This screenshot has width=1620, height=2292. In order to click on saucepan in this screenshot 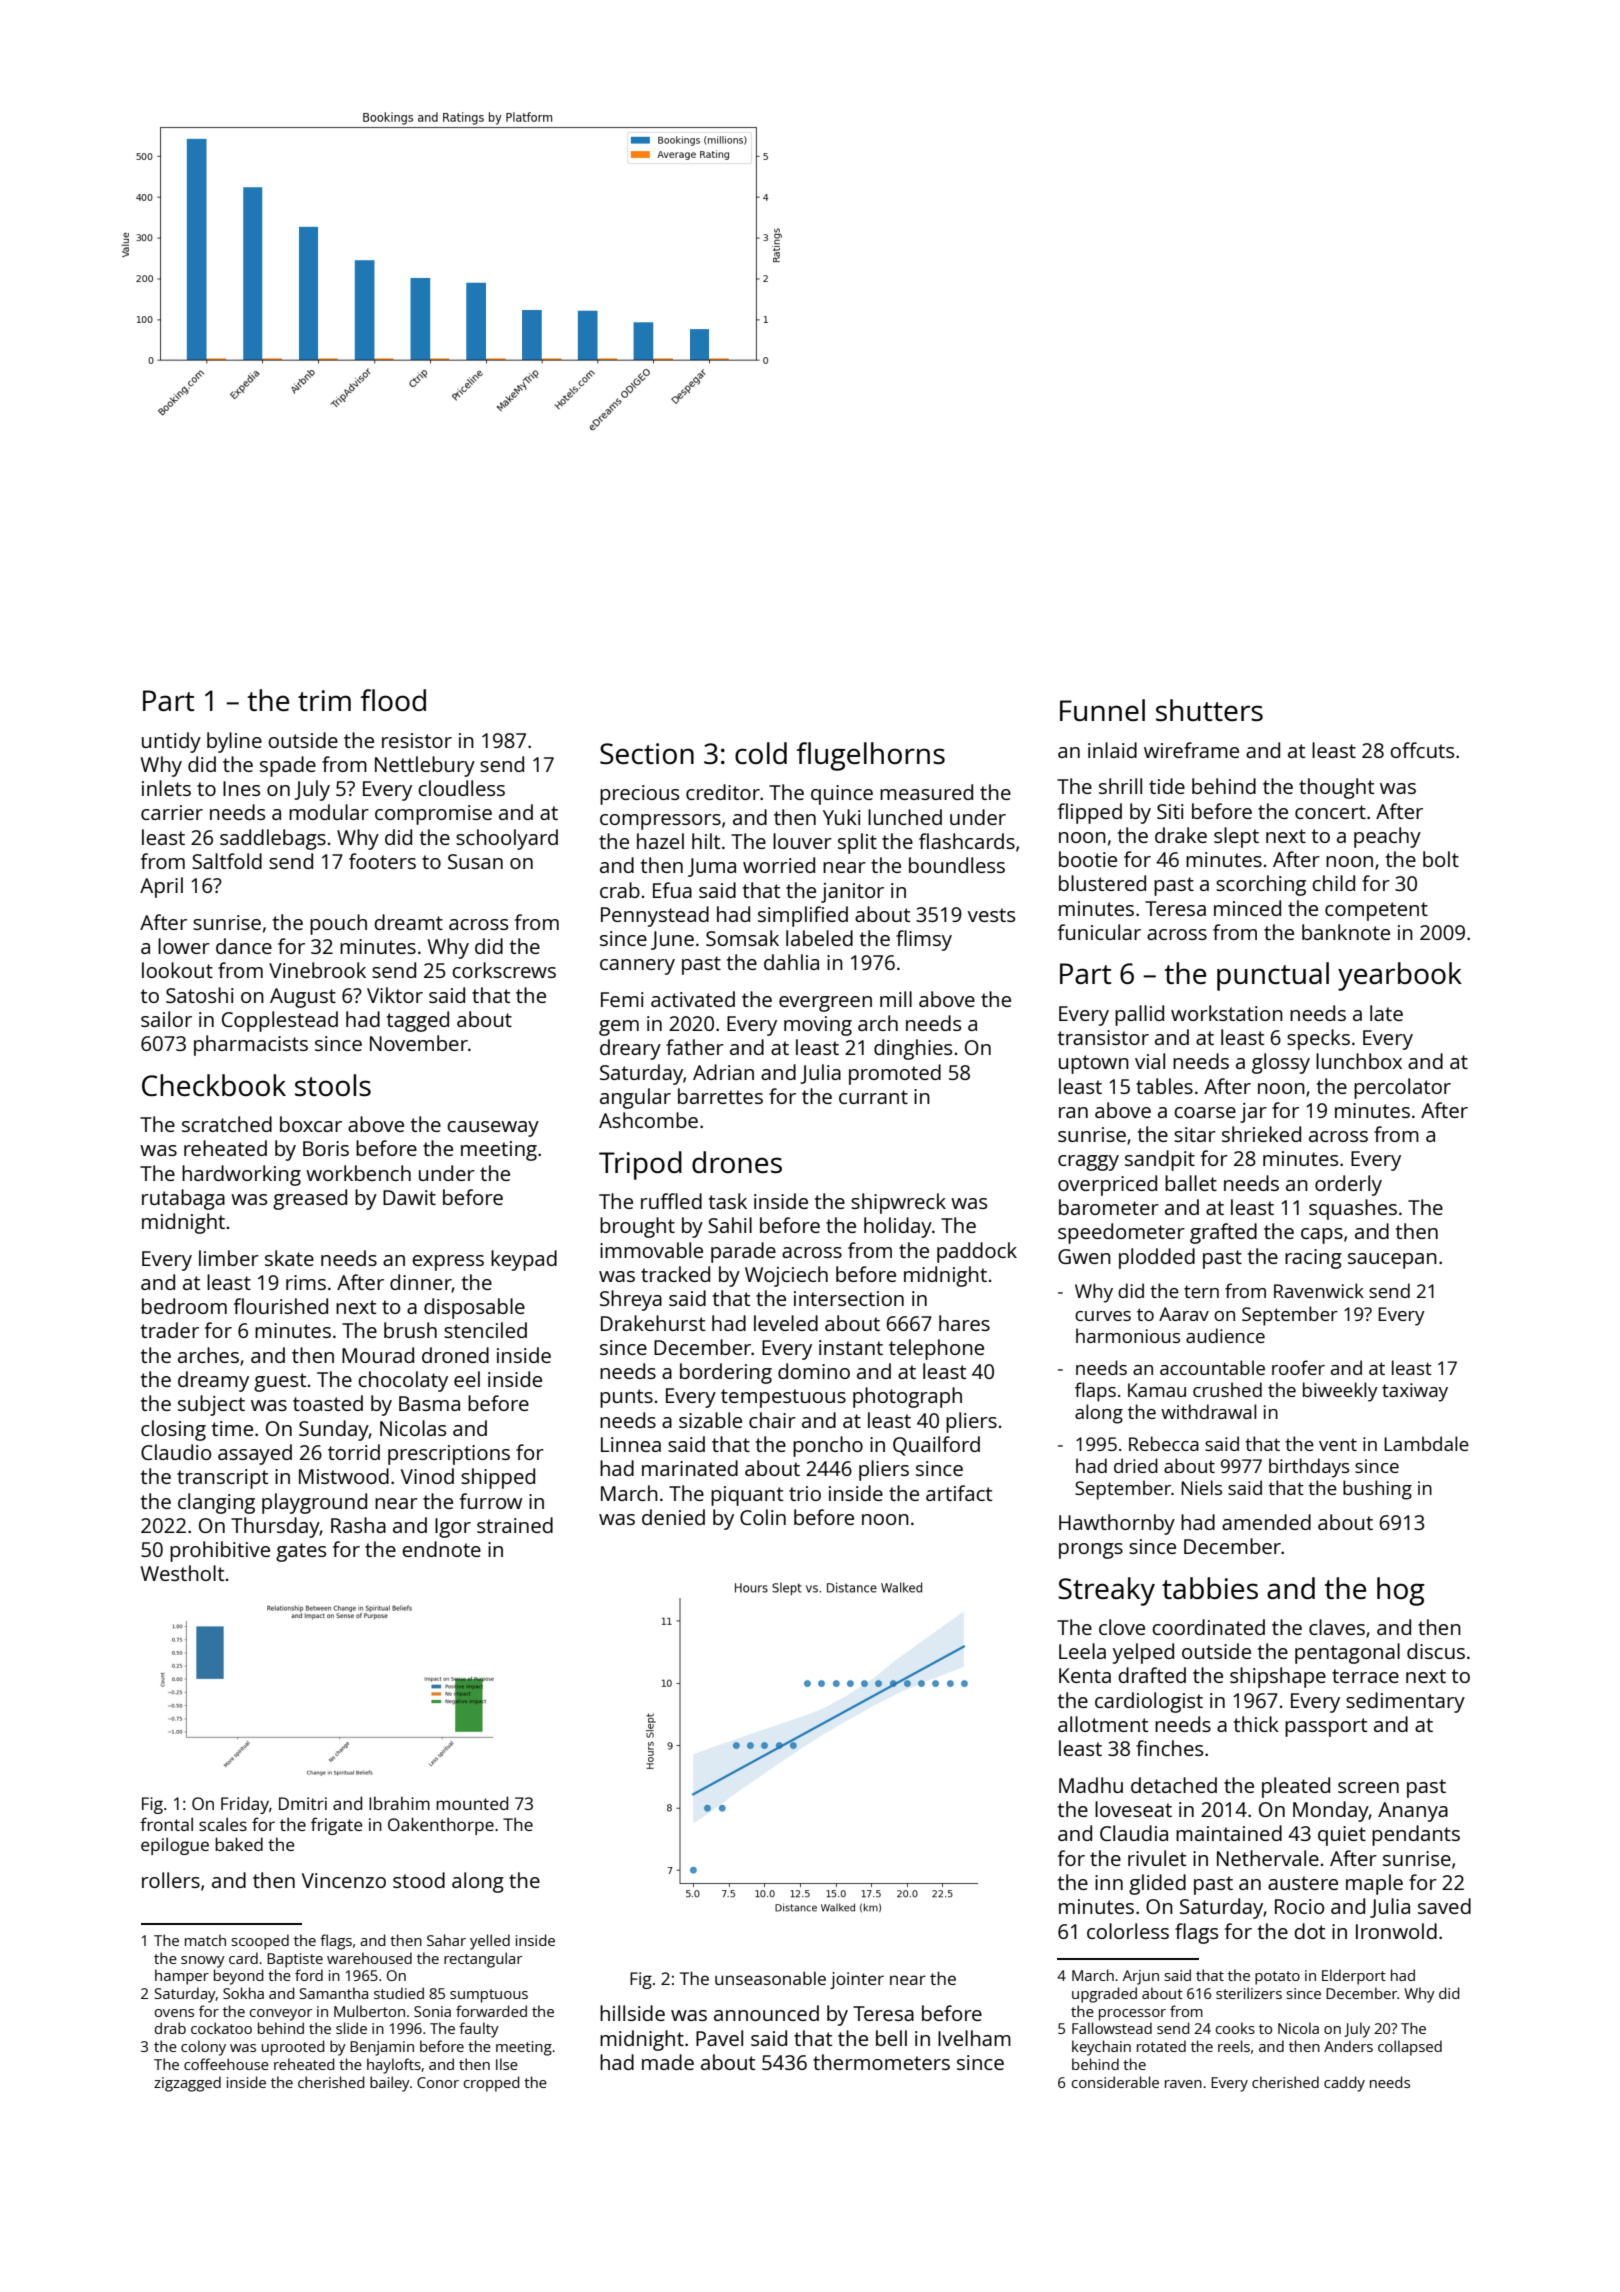, I will do `click(1392, 1261)`.
